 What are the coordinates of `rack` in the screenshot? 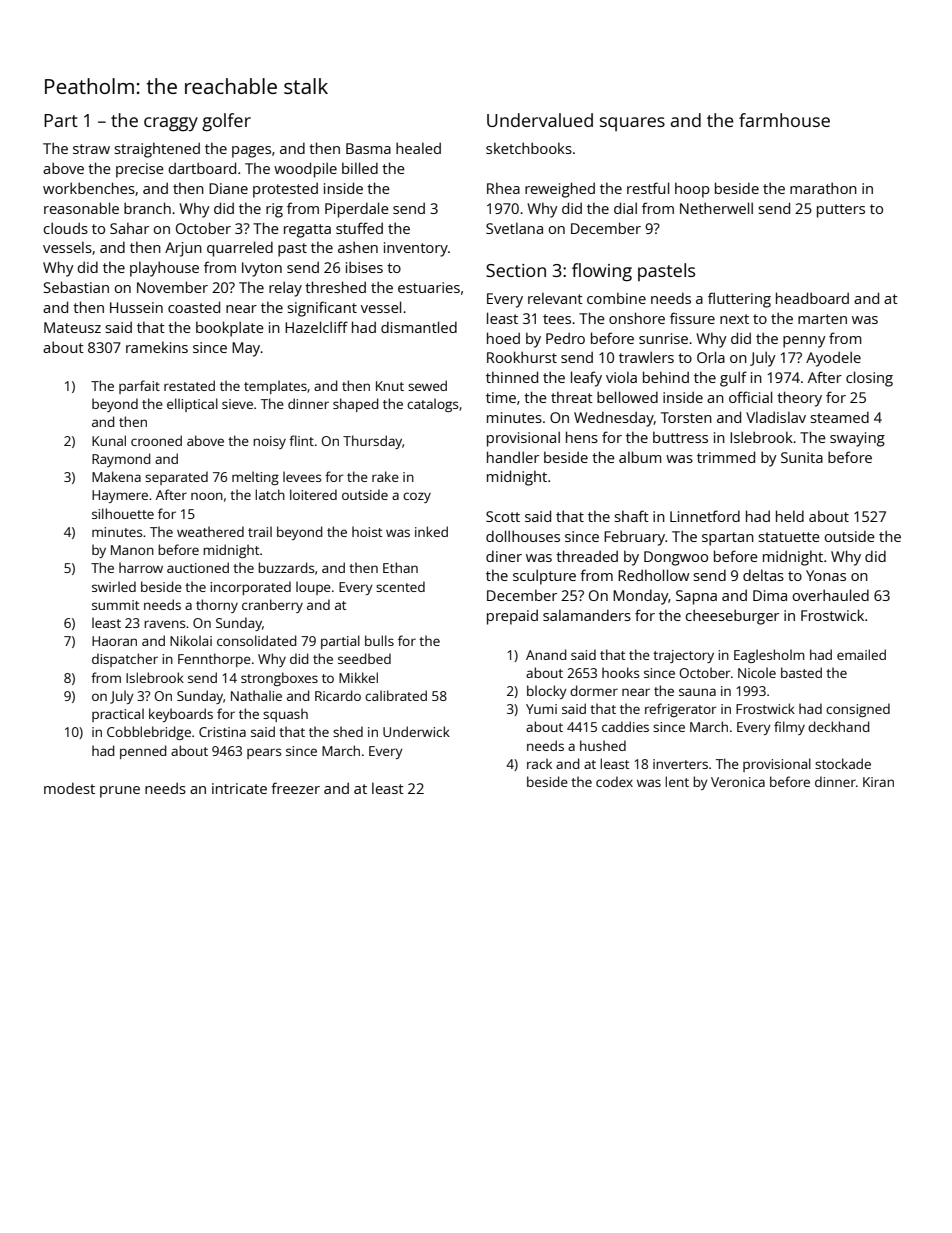 It's located at (539, 763).
